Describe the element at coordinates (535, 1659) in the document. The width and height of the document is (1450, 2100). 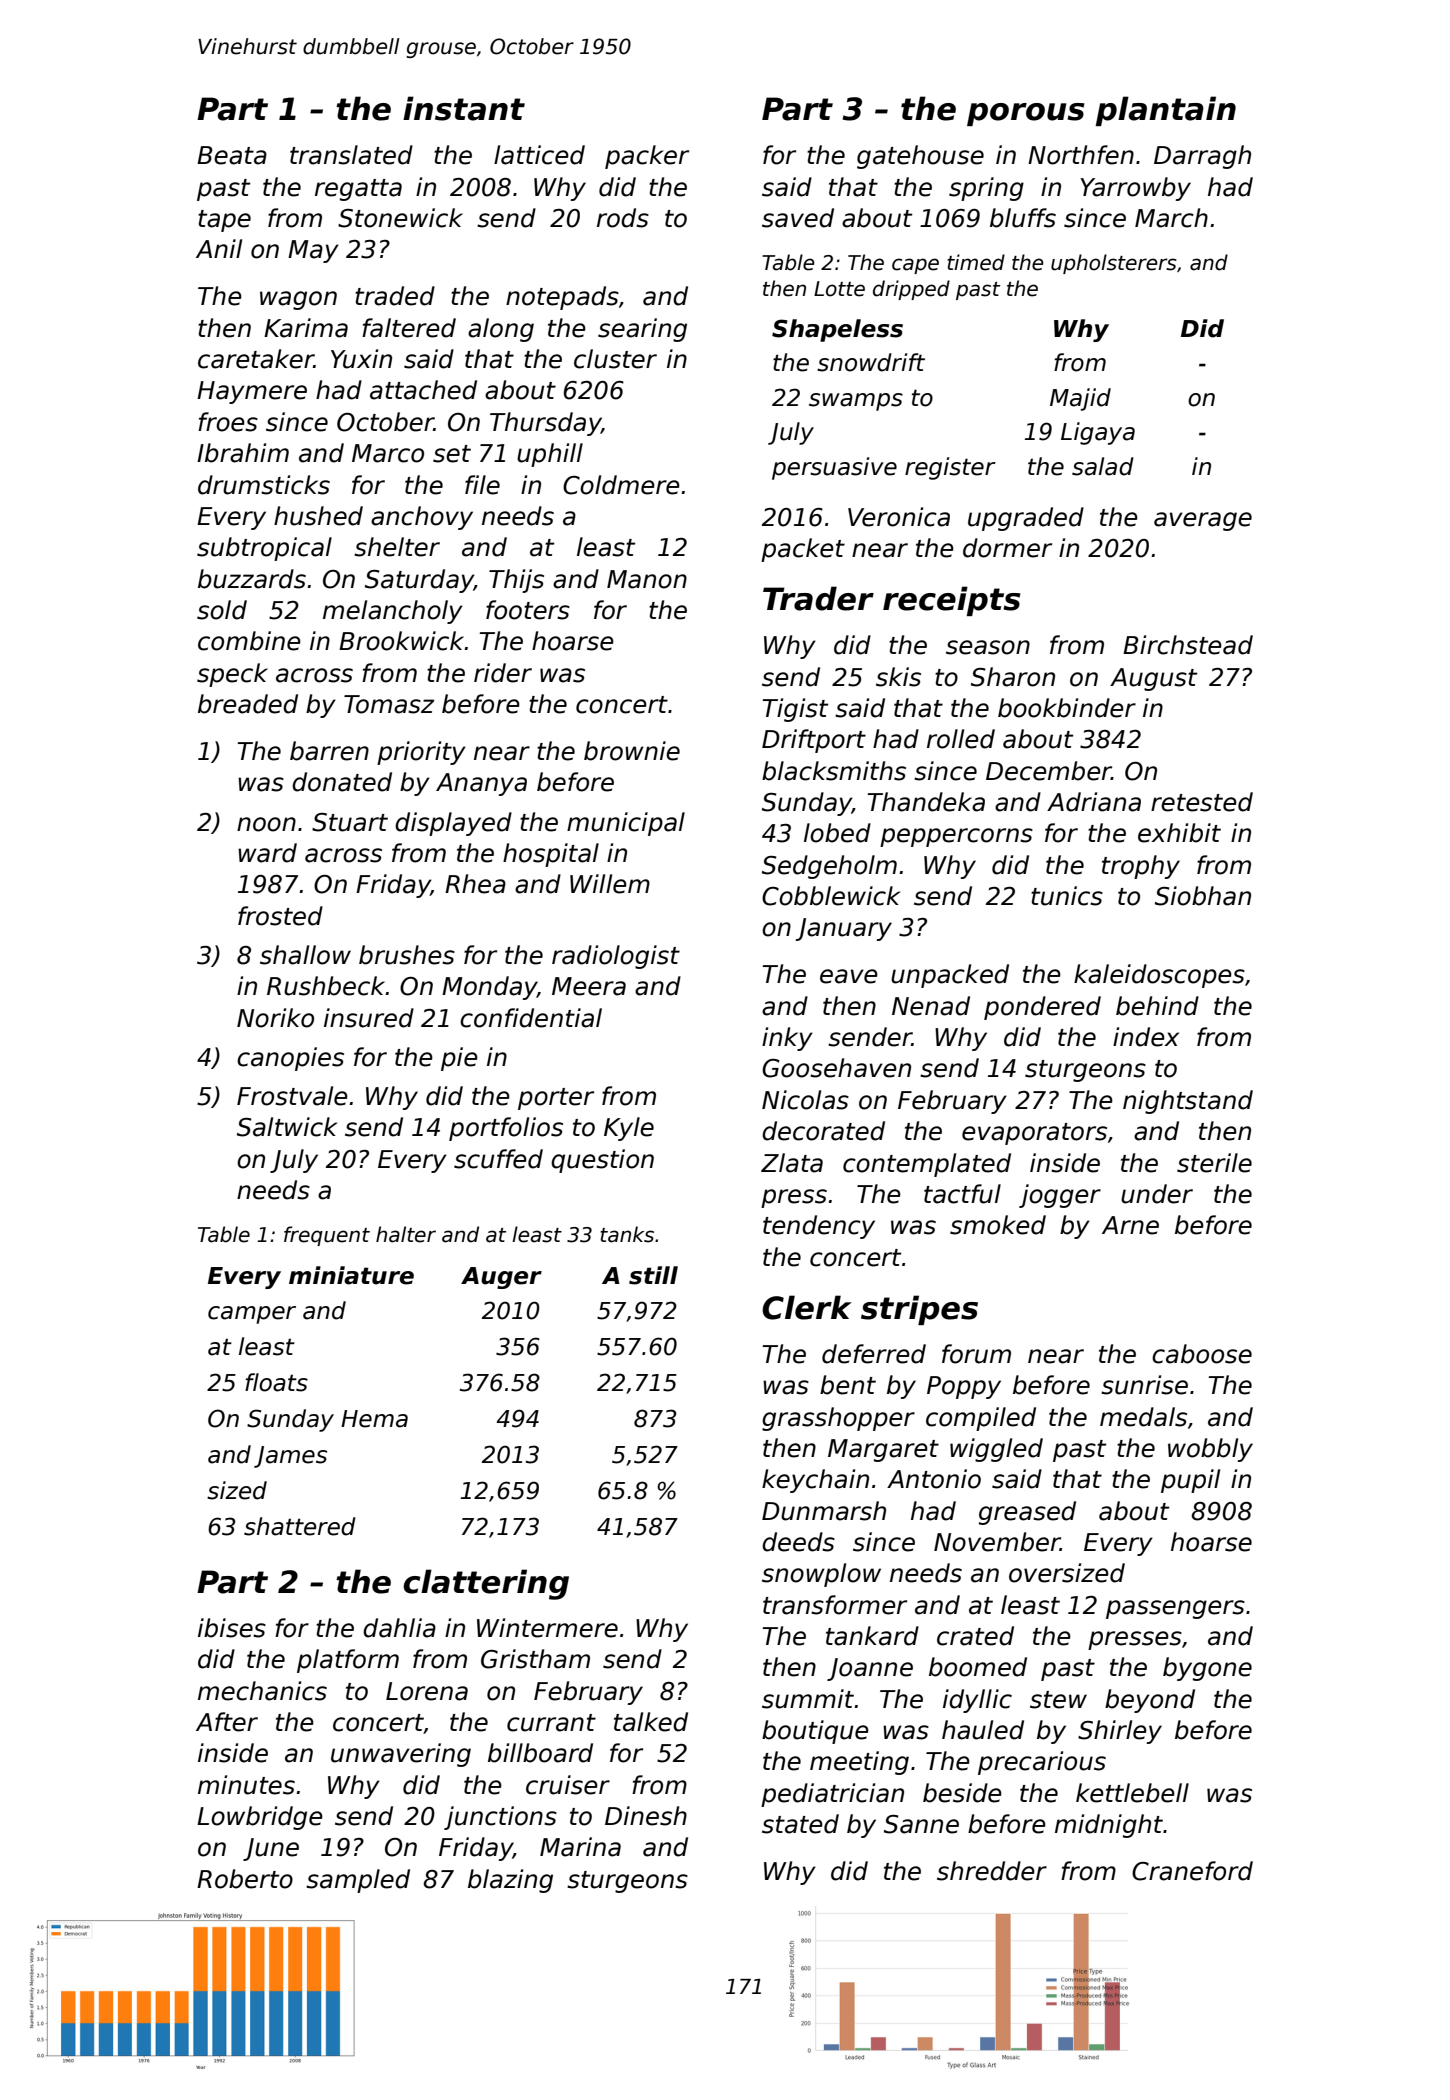
I see `Gristham` at that location.
